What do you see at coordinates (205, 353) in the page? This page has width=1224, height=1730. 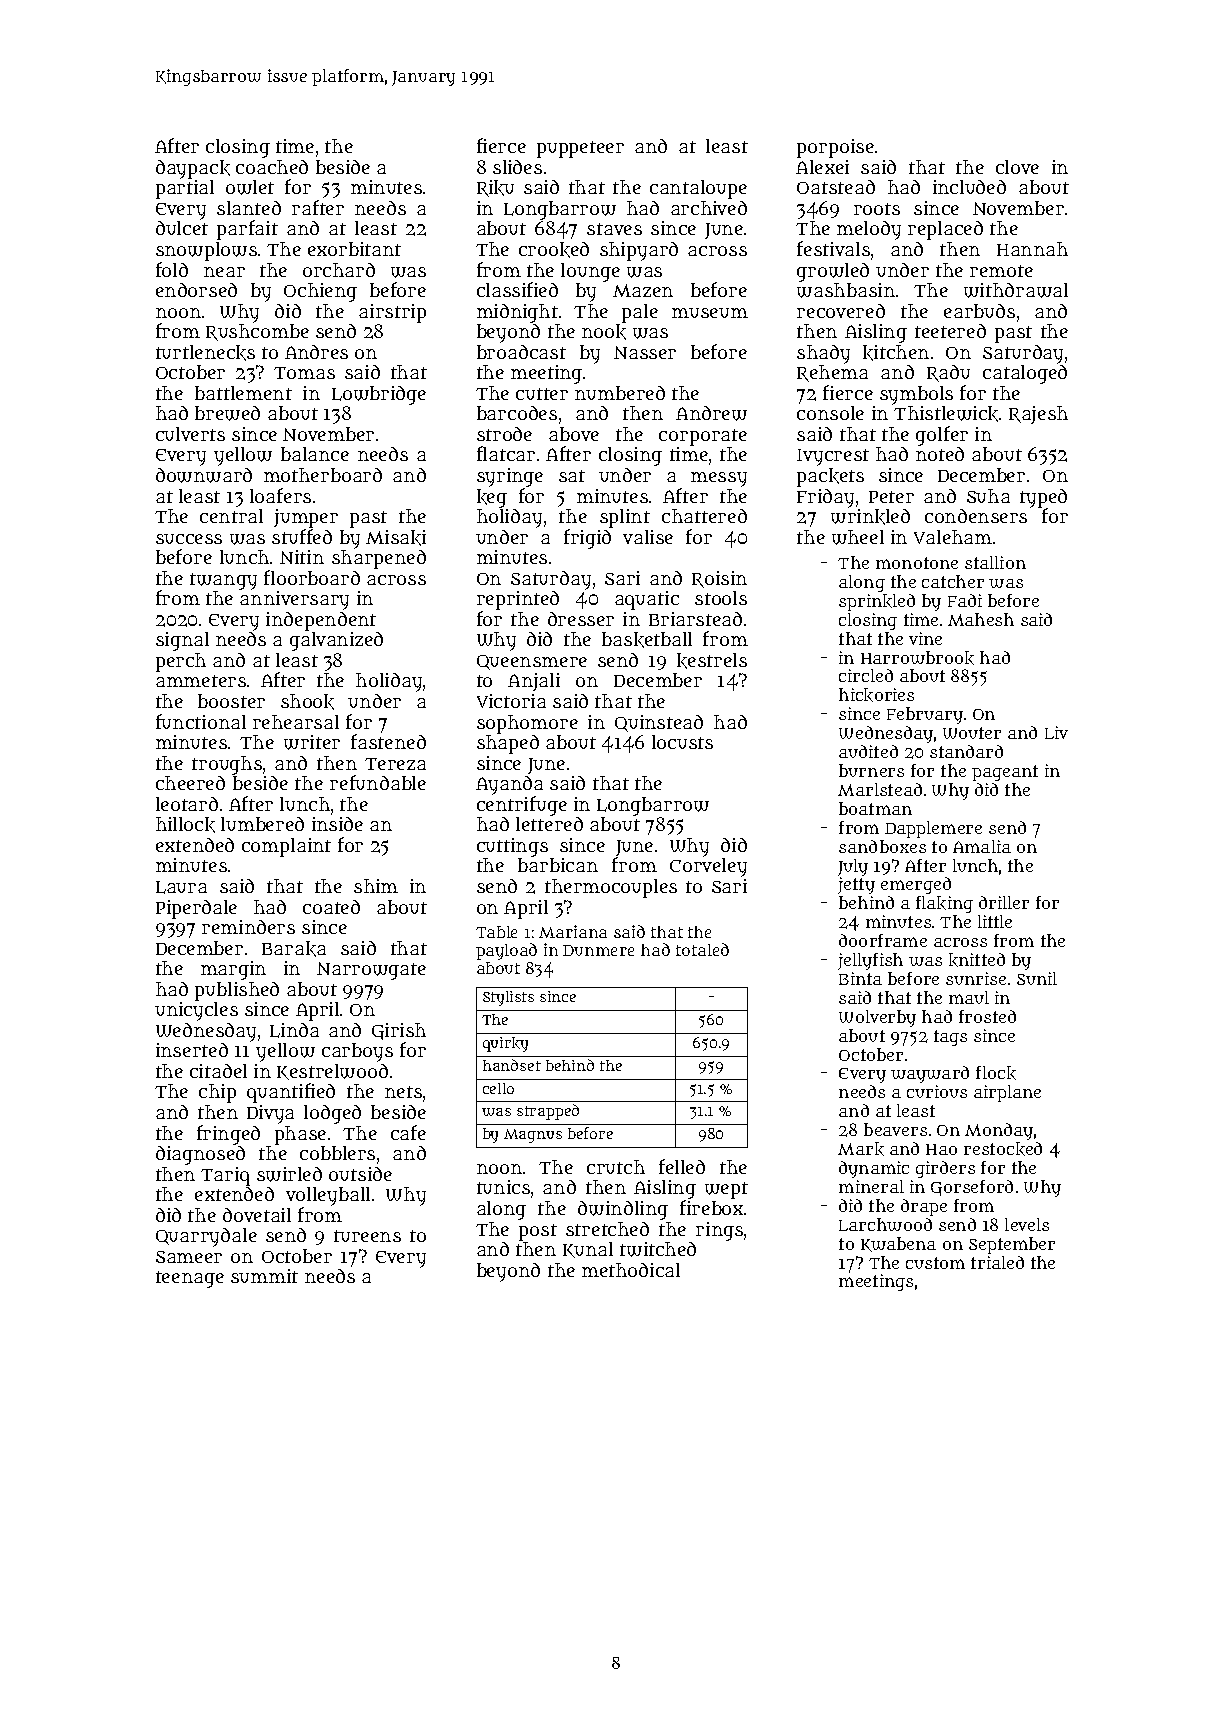 I see `turtlenecks` at bounding box center [205, 353].
